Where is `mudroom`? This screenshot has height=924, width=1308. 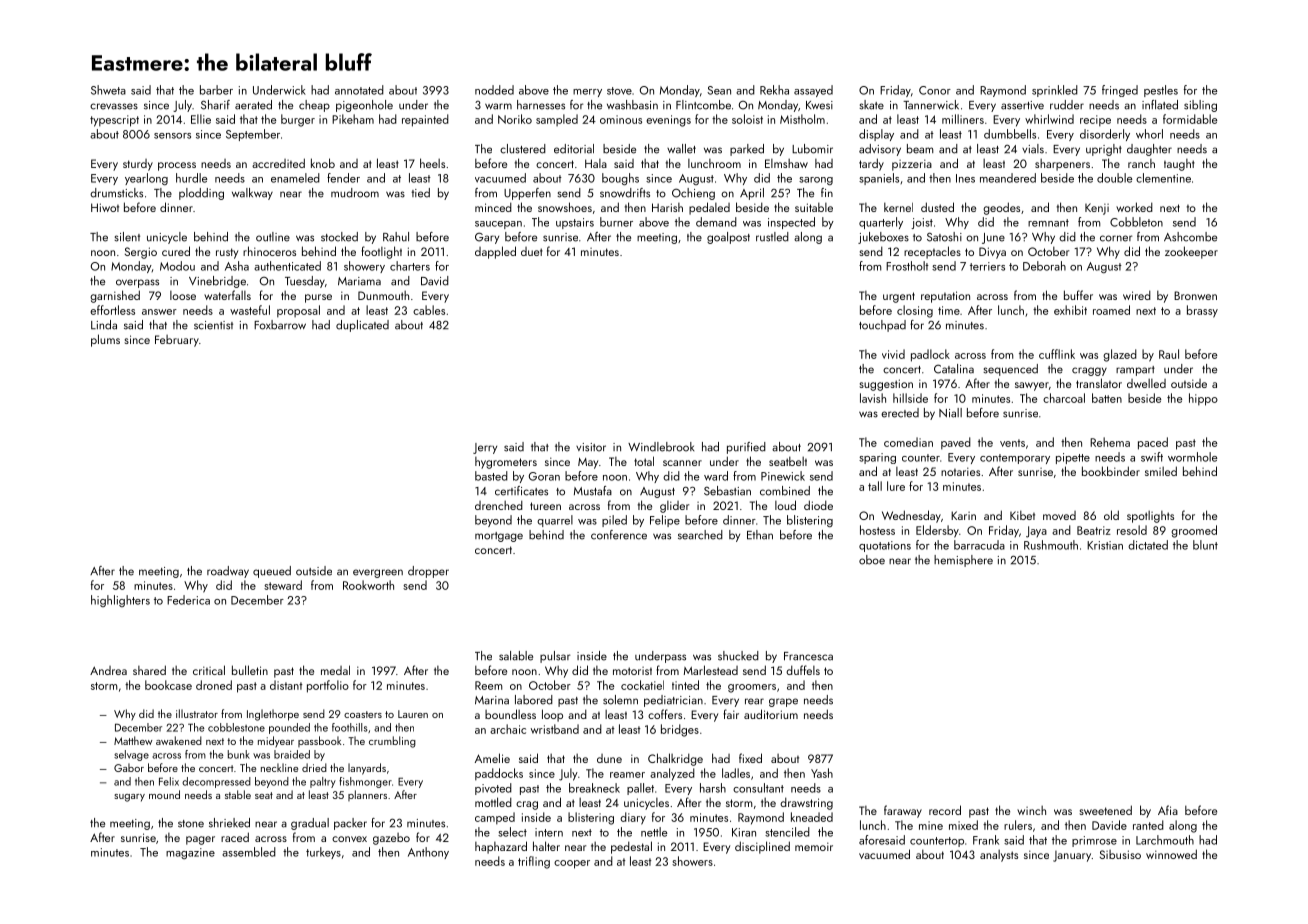
mudroom is located at coordinates (355, 193).
